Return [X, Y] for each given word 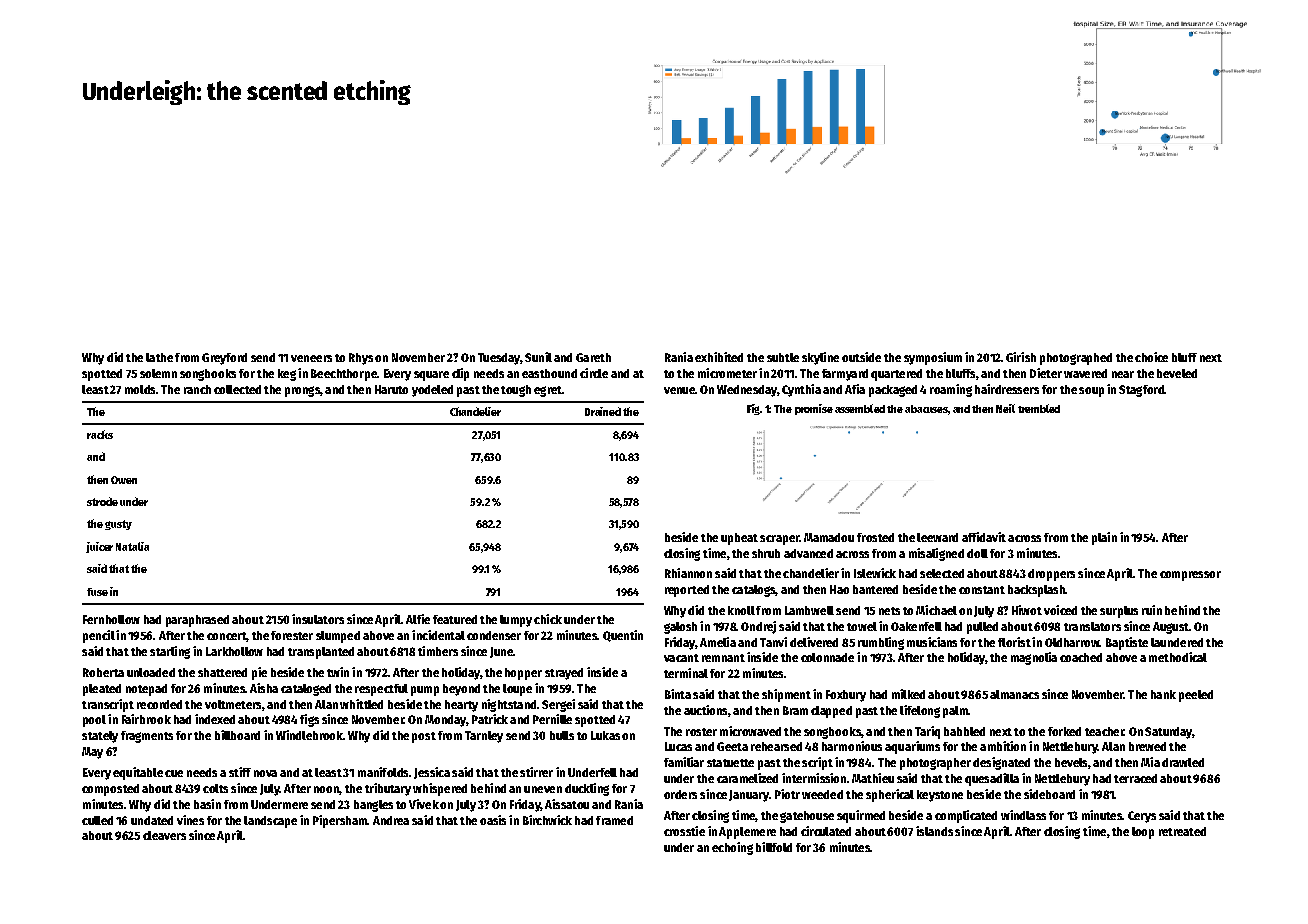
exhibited [719, 357]
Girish [1021, 357]
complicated [966, 816]
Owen [124, 480]
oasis [493, 820]
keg [287, 375]
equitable [138, 773]
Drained [603, 411]
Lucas [678, 746]
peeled [1196, 696]
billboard [237, 735]
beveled [1177, 373]
